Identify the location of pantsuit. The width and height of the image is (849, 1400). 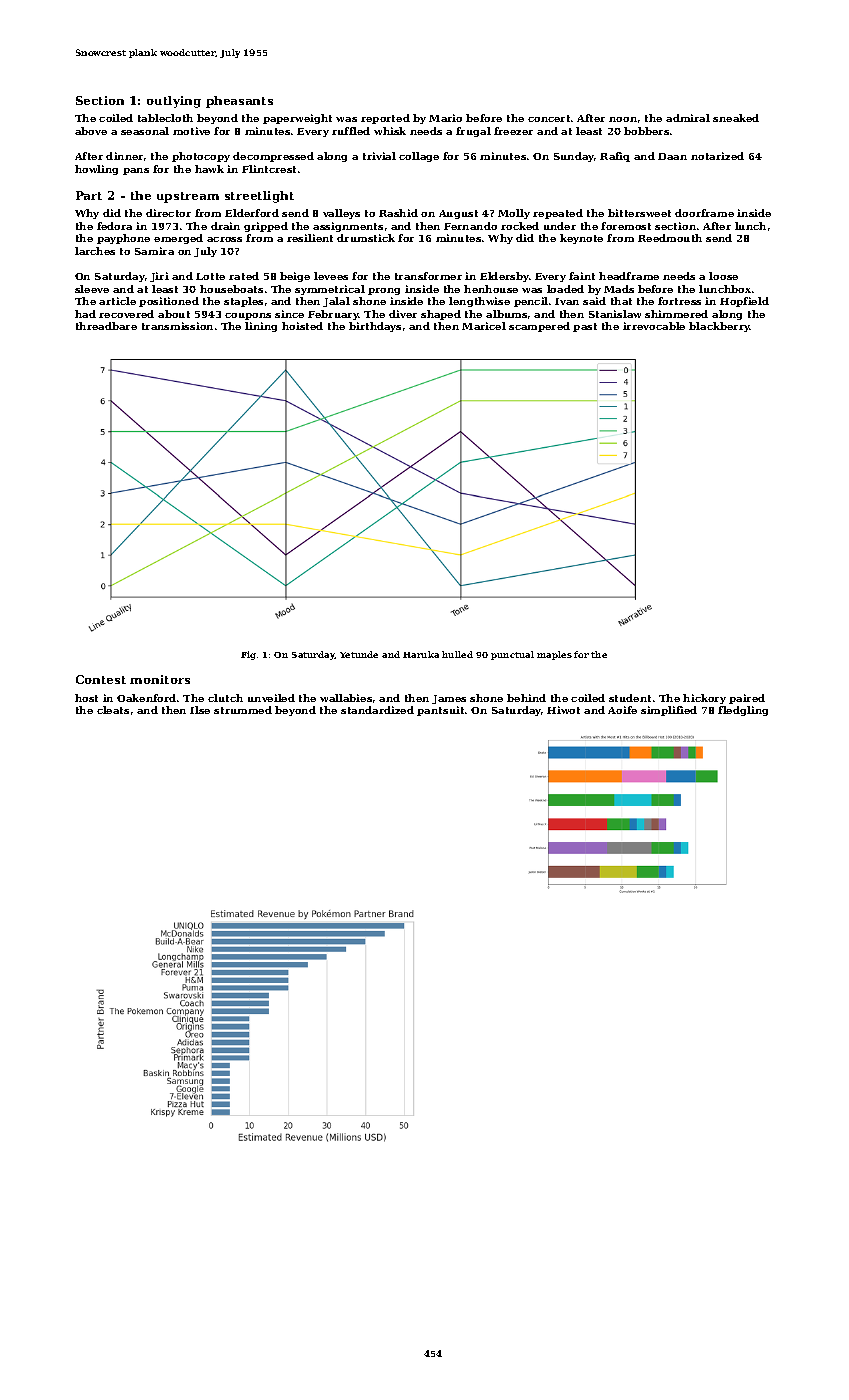
(440, 711).
